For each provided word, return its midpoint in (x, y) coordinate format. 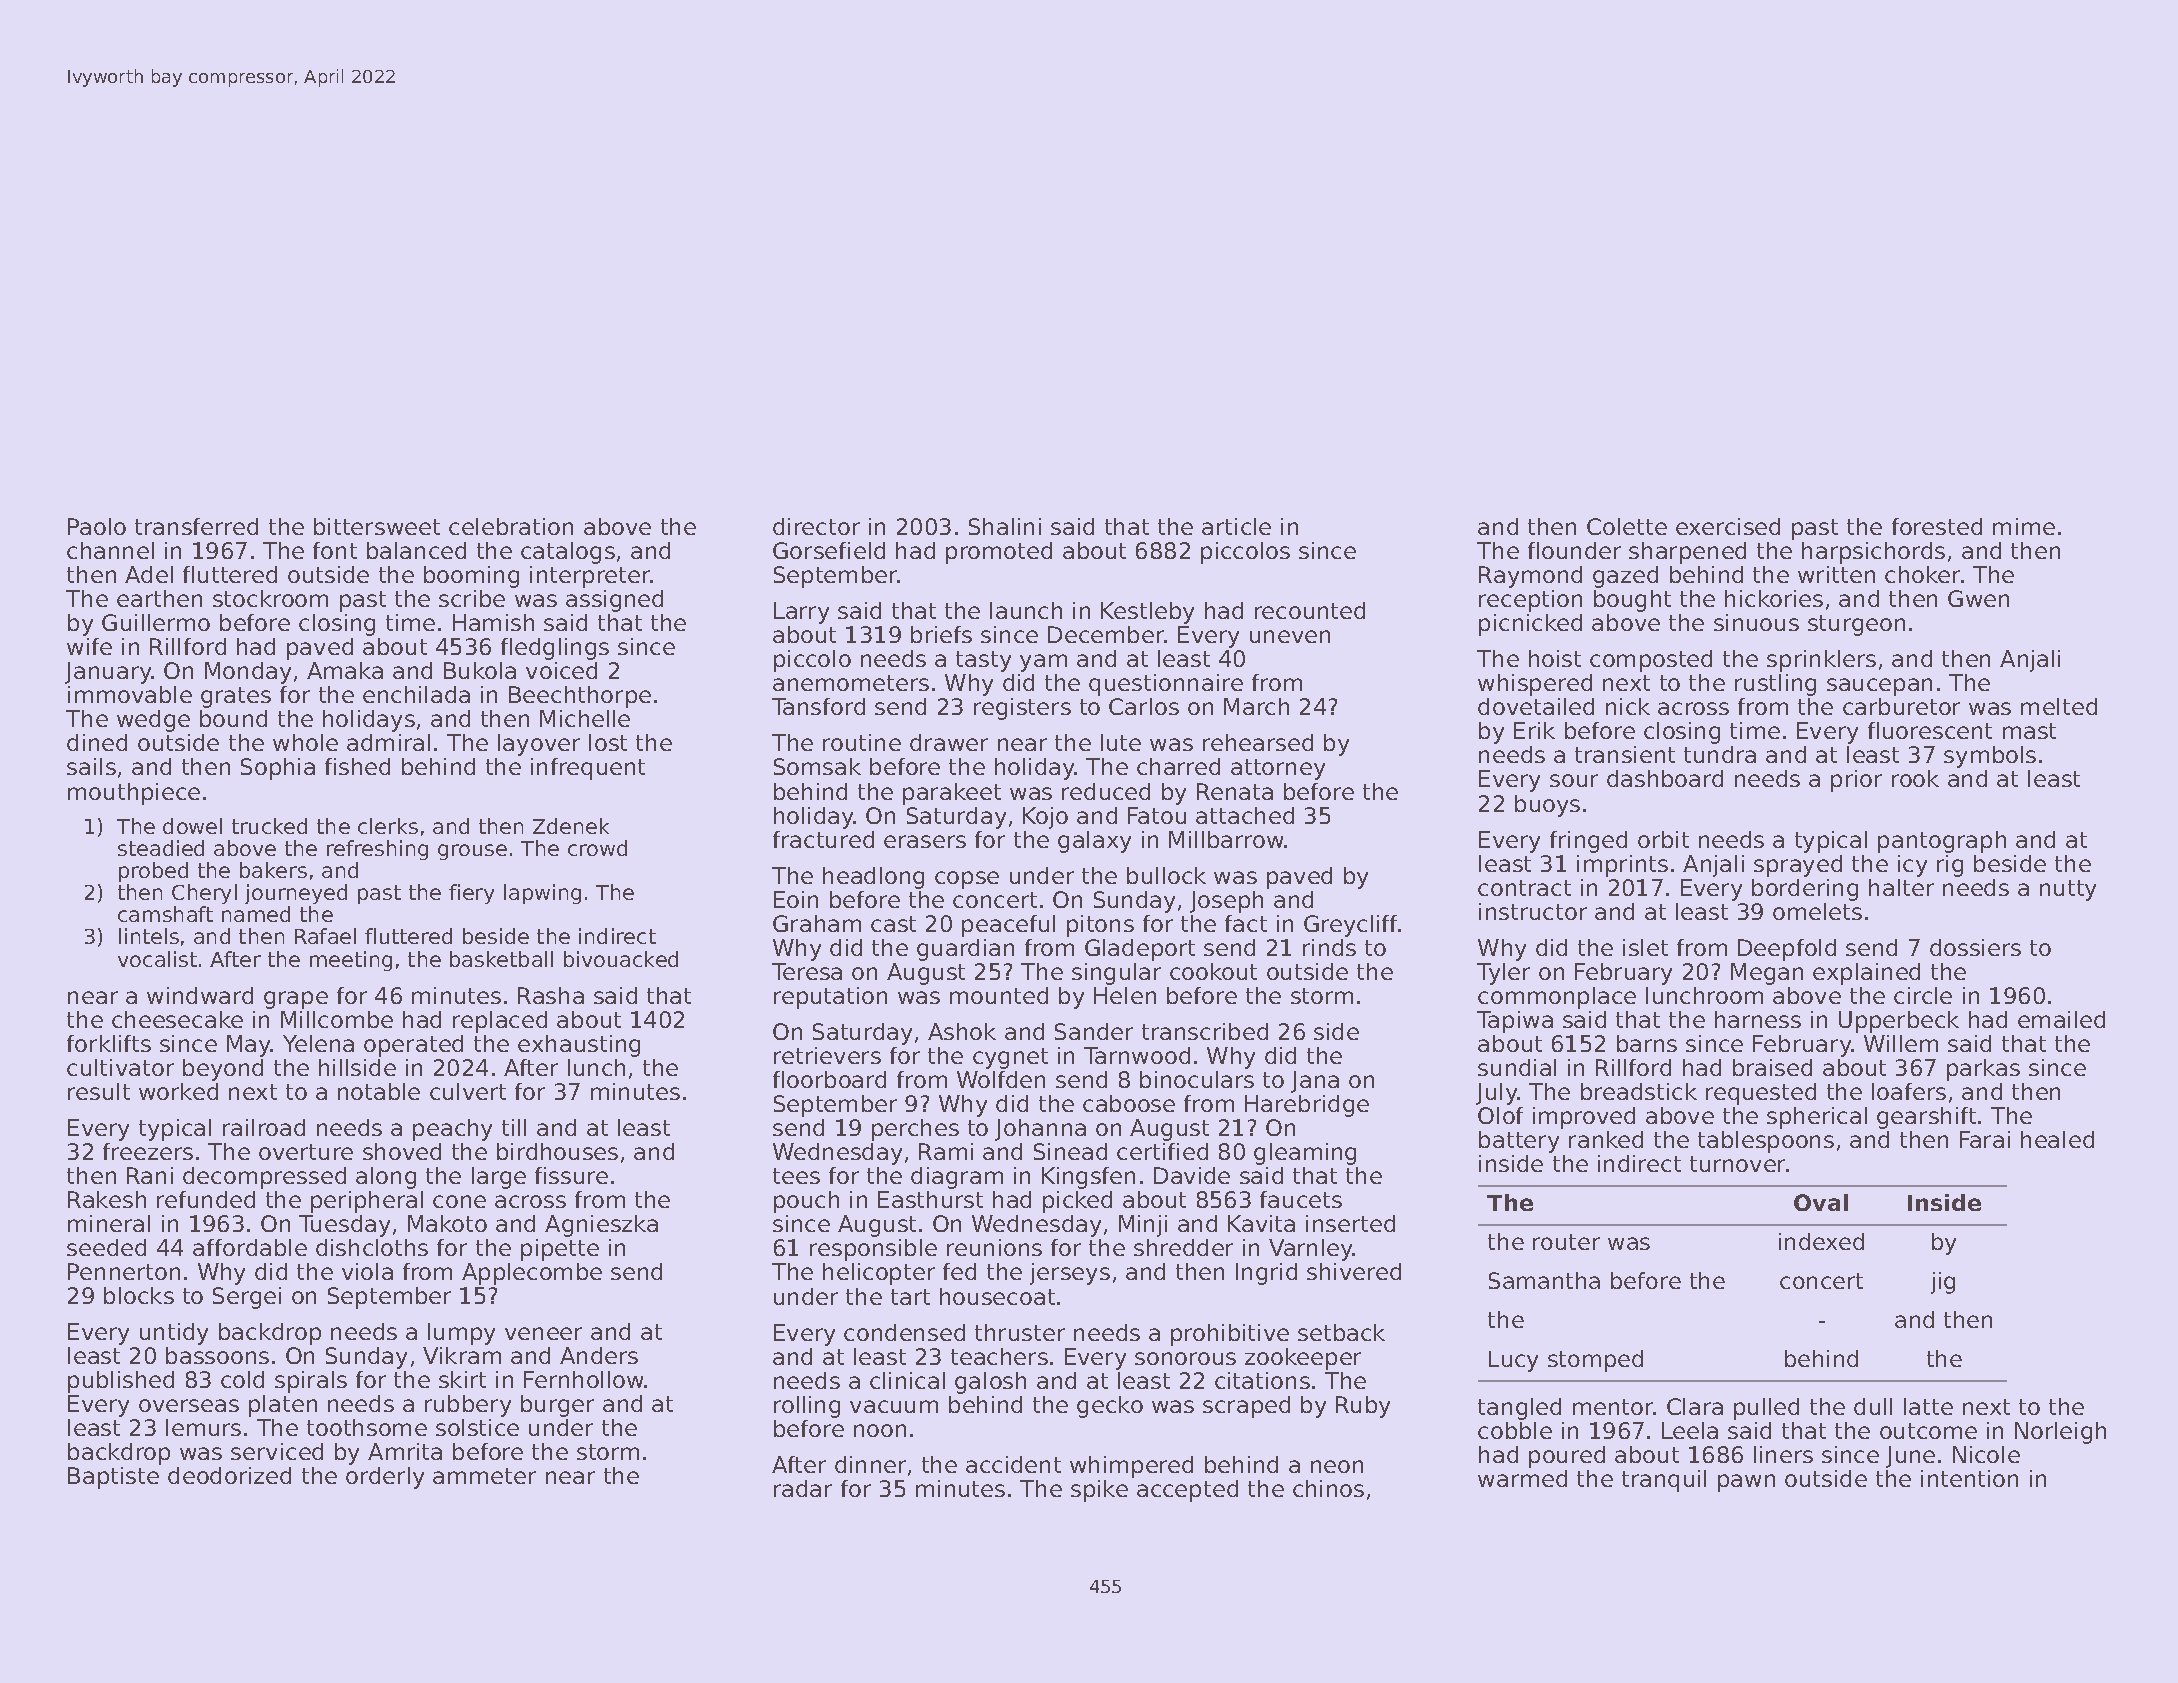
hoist (1555, 658)
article (1236, 526)
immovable (130, 694)
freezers (148, 1151)
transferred (196, 526)
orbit (1663, 839)
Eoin (796, 899)
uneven (1290, 636)
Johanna (1040, 1130)
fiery (471, 894)
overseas (189, 1405)
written (1836, 574)
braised (1772, 1067)
